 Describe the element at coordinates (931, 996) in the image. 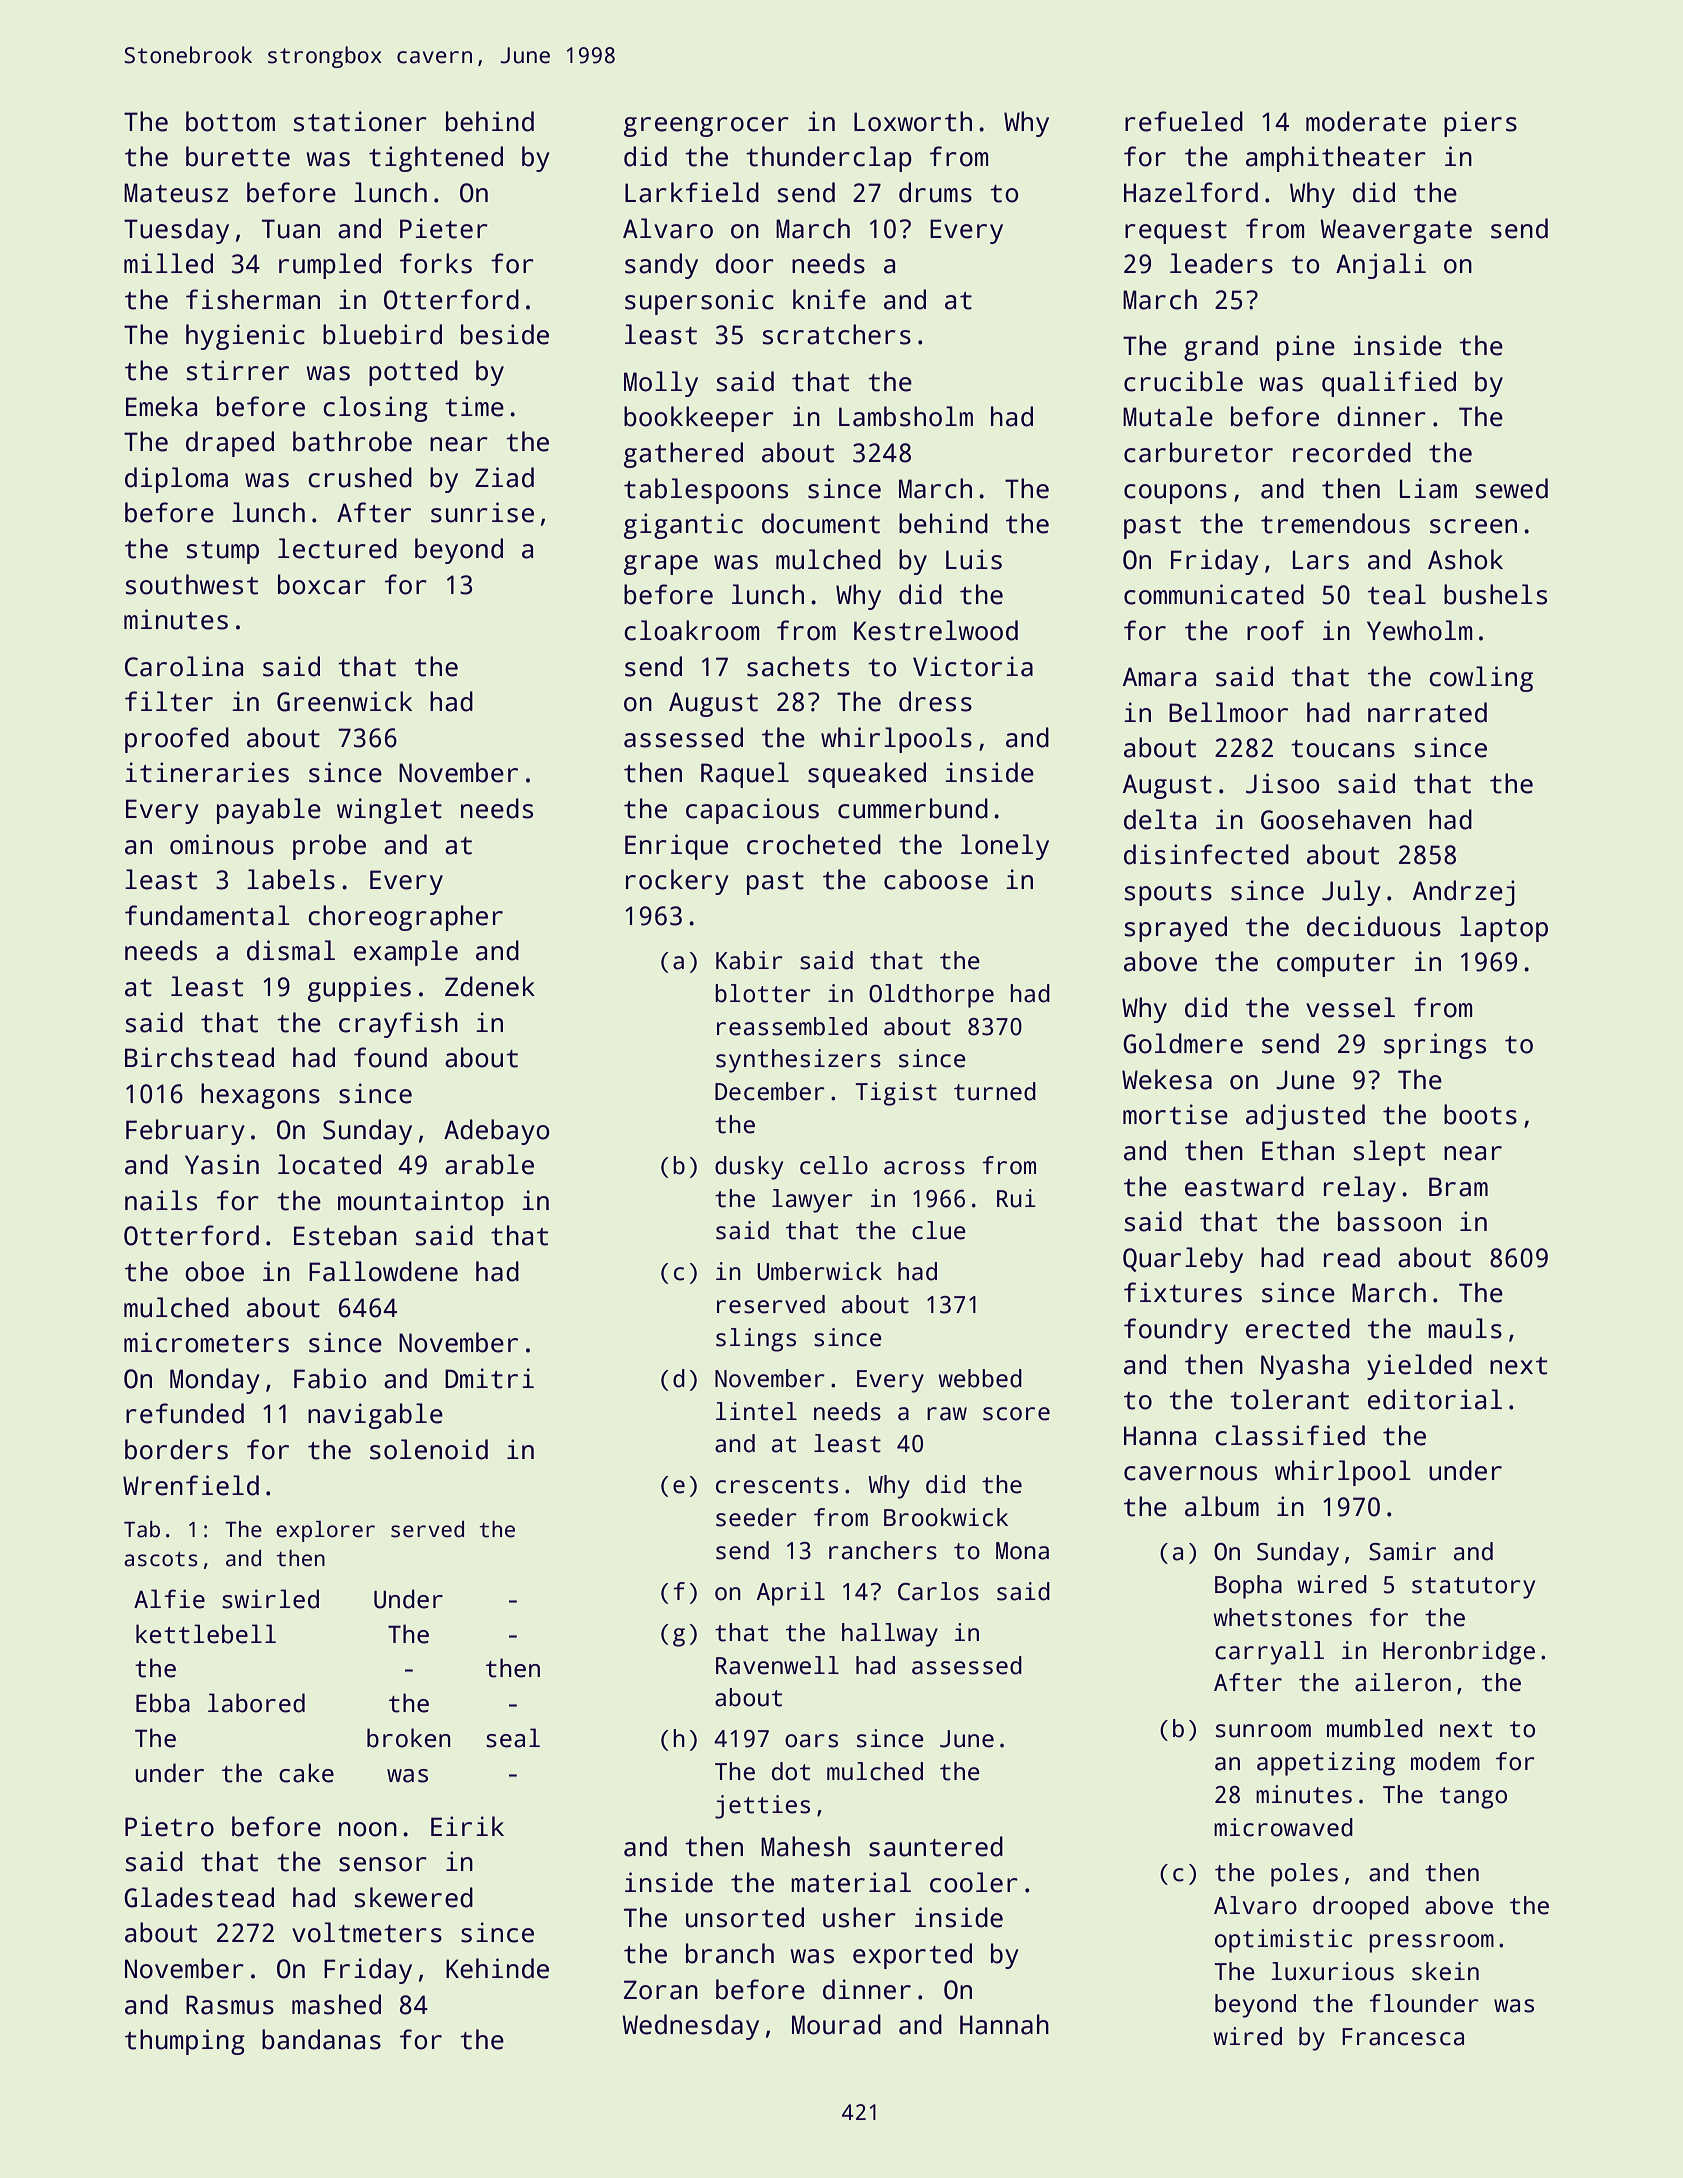

I see `Oldthorpe` at that location.
